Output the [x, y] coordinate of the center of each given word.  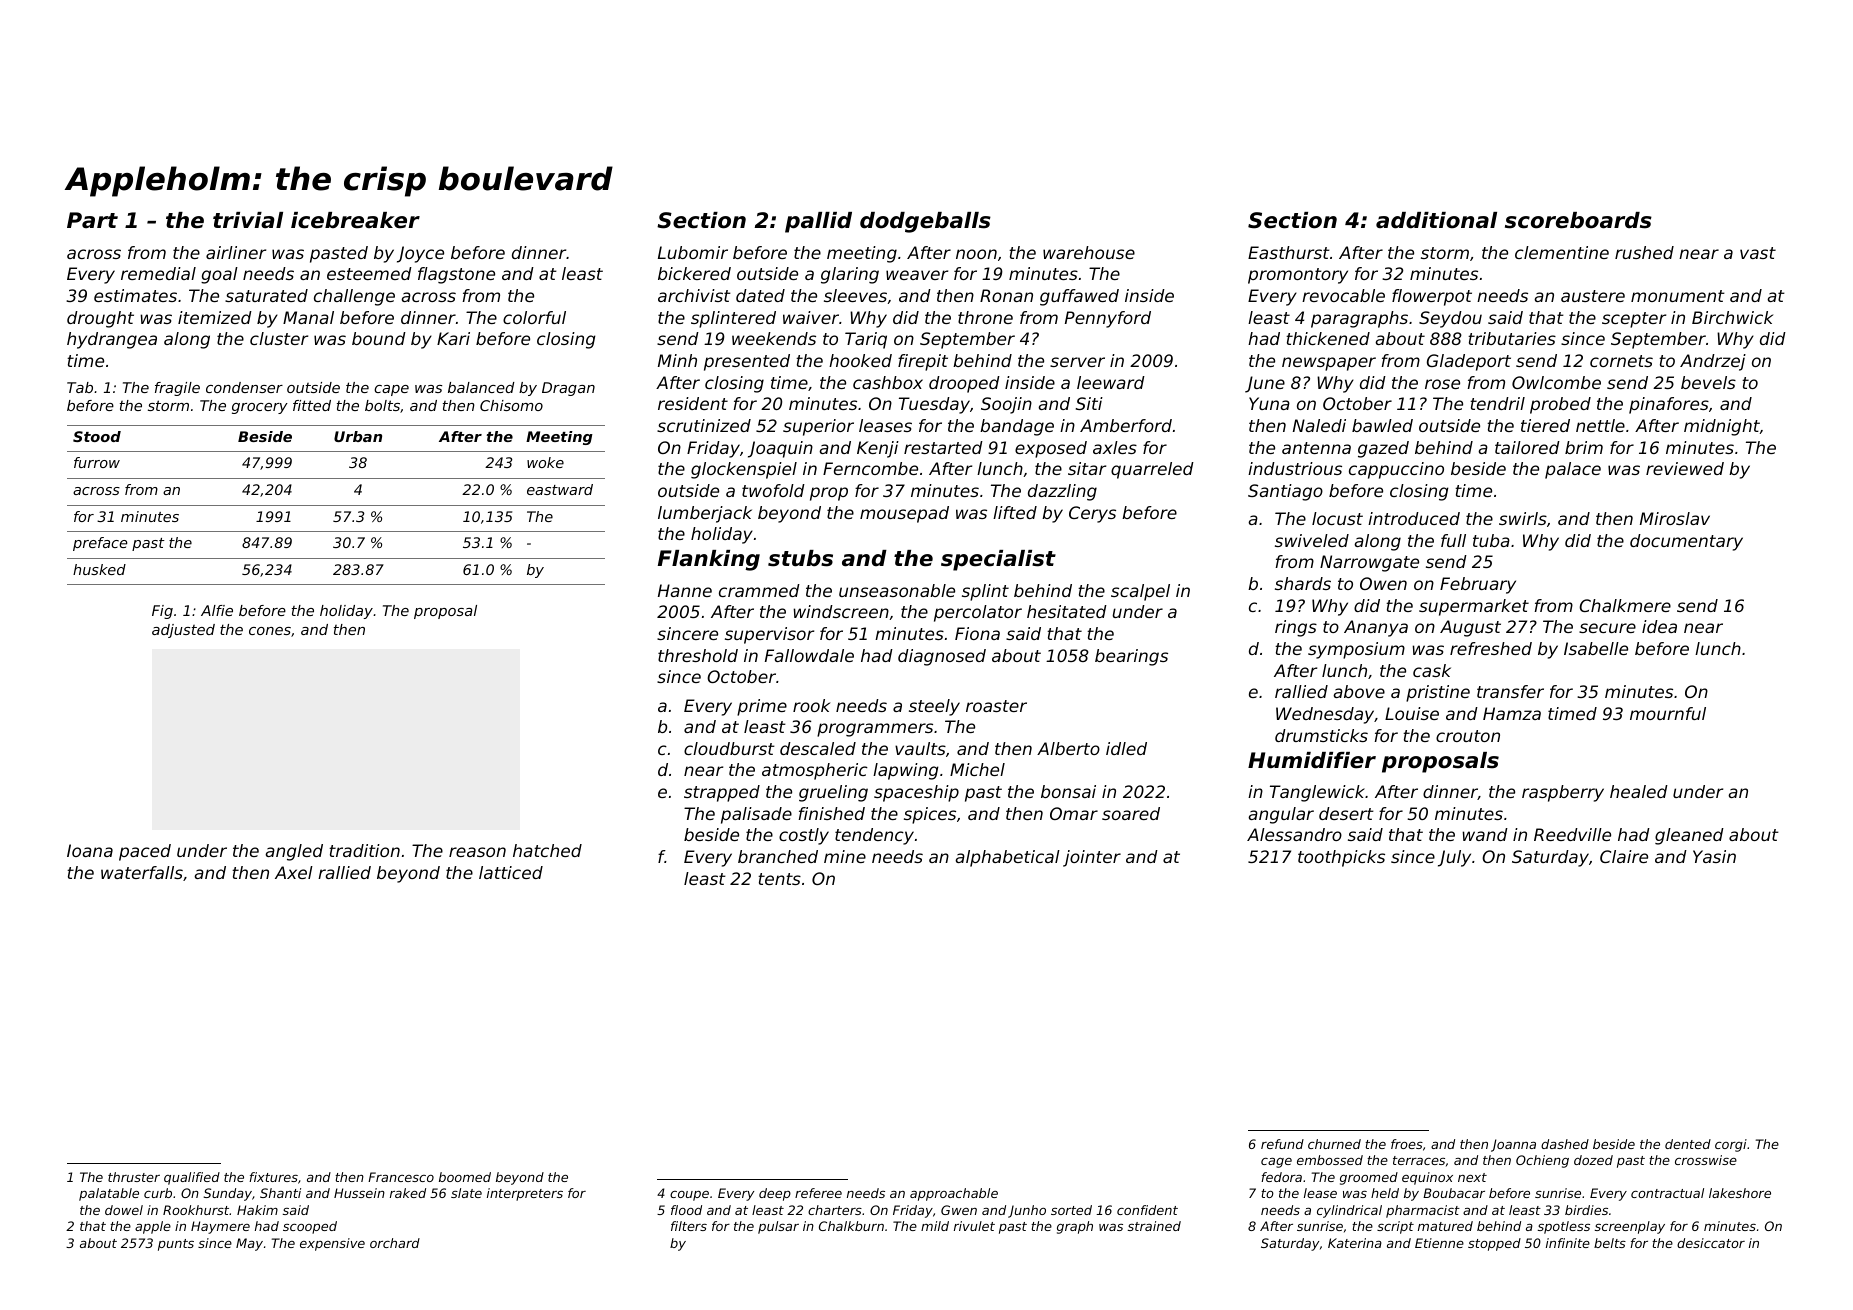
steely [934, 707]
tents [779, 879]
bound [379, 338]
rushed [1644, 252]
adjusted [183, 631]
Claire [1624, 856]
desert [1346, 813]
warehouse [1089, 252]
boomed [465, 1177]
